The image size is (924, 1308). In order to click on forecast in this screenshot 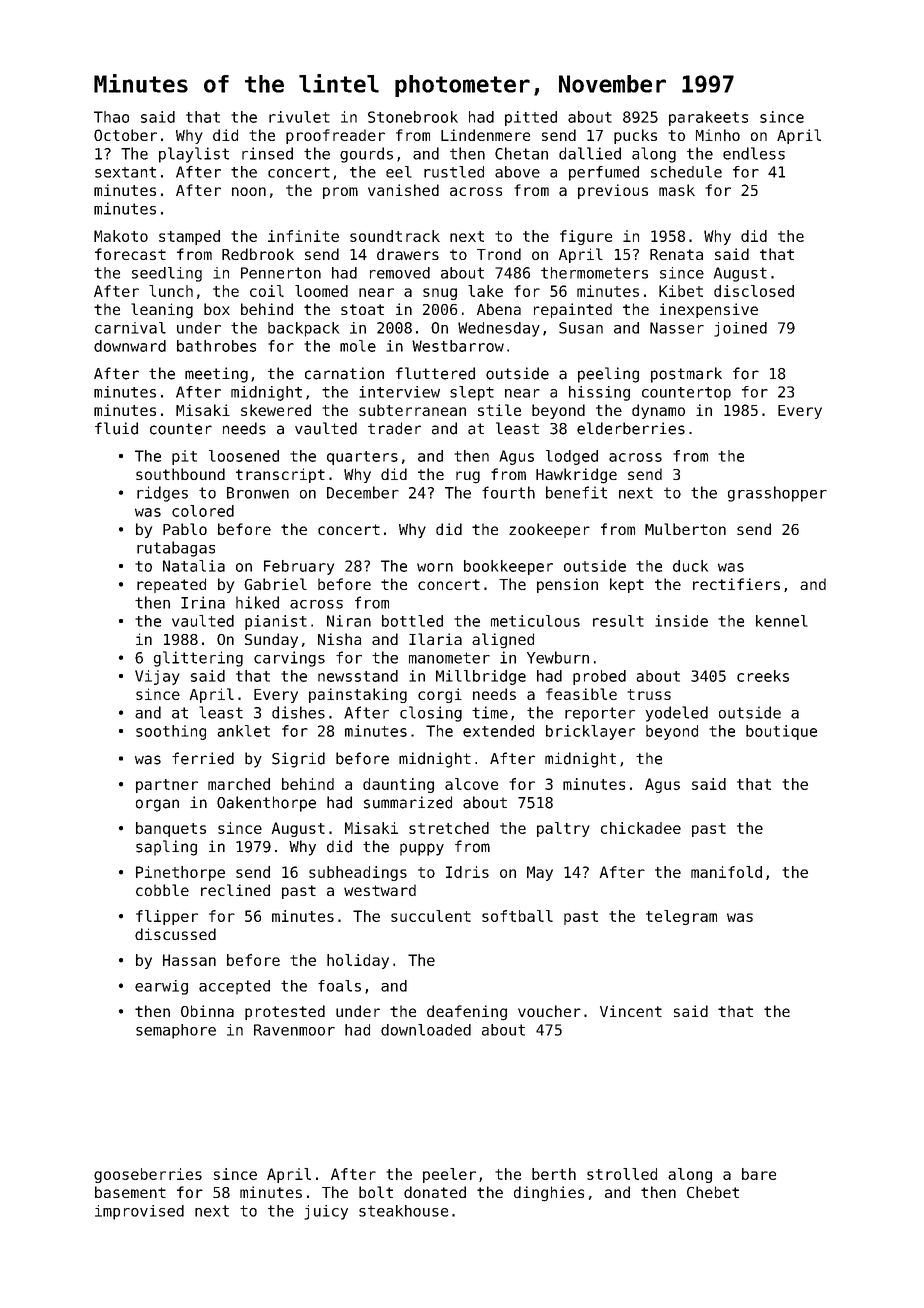, I will do `click(130, 254)`.
